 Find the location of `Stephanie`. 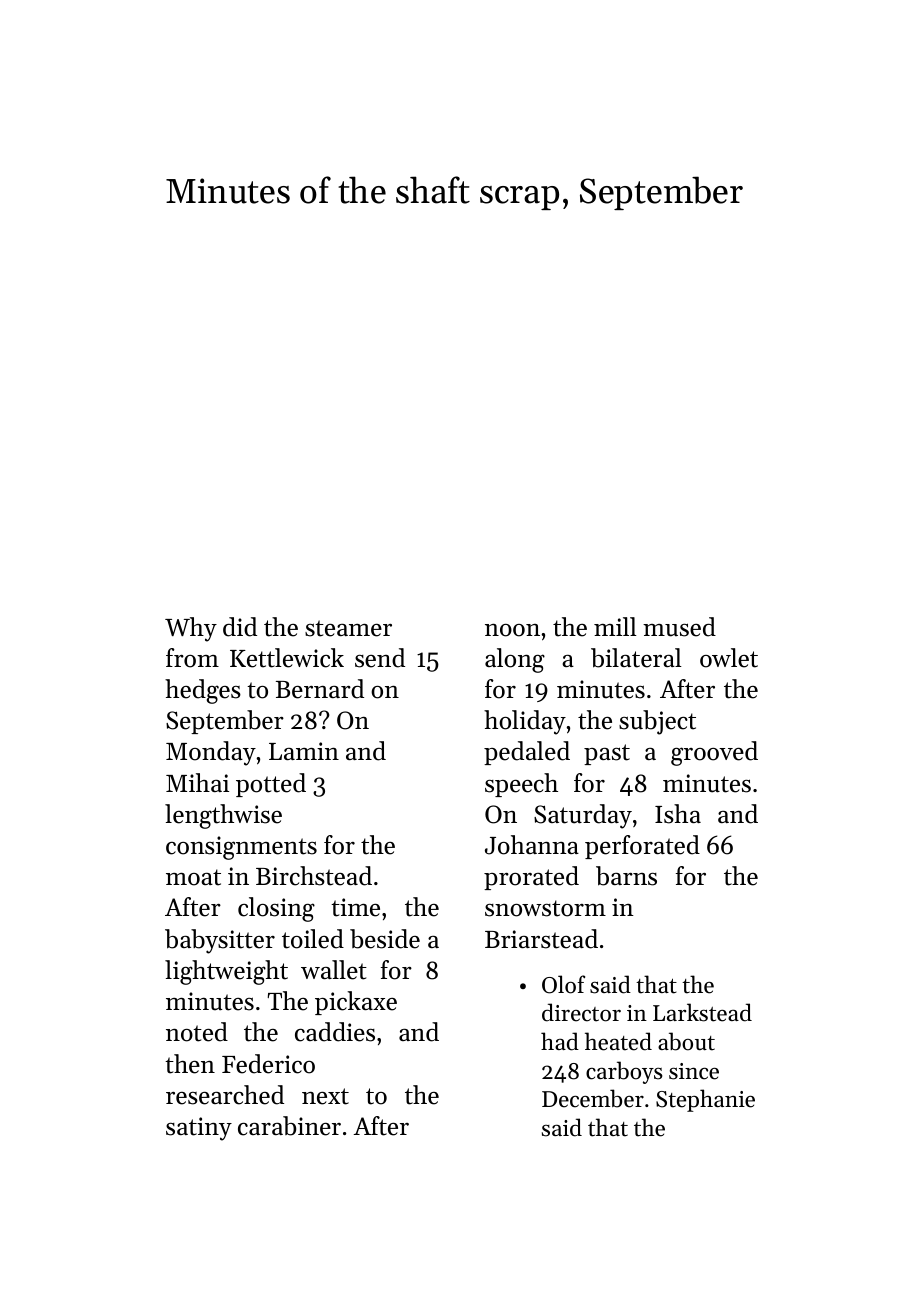

Stephanie is located at coordinates (705, 1100).
